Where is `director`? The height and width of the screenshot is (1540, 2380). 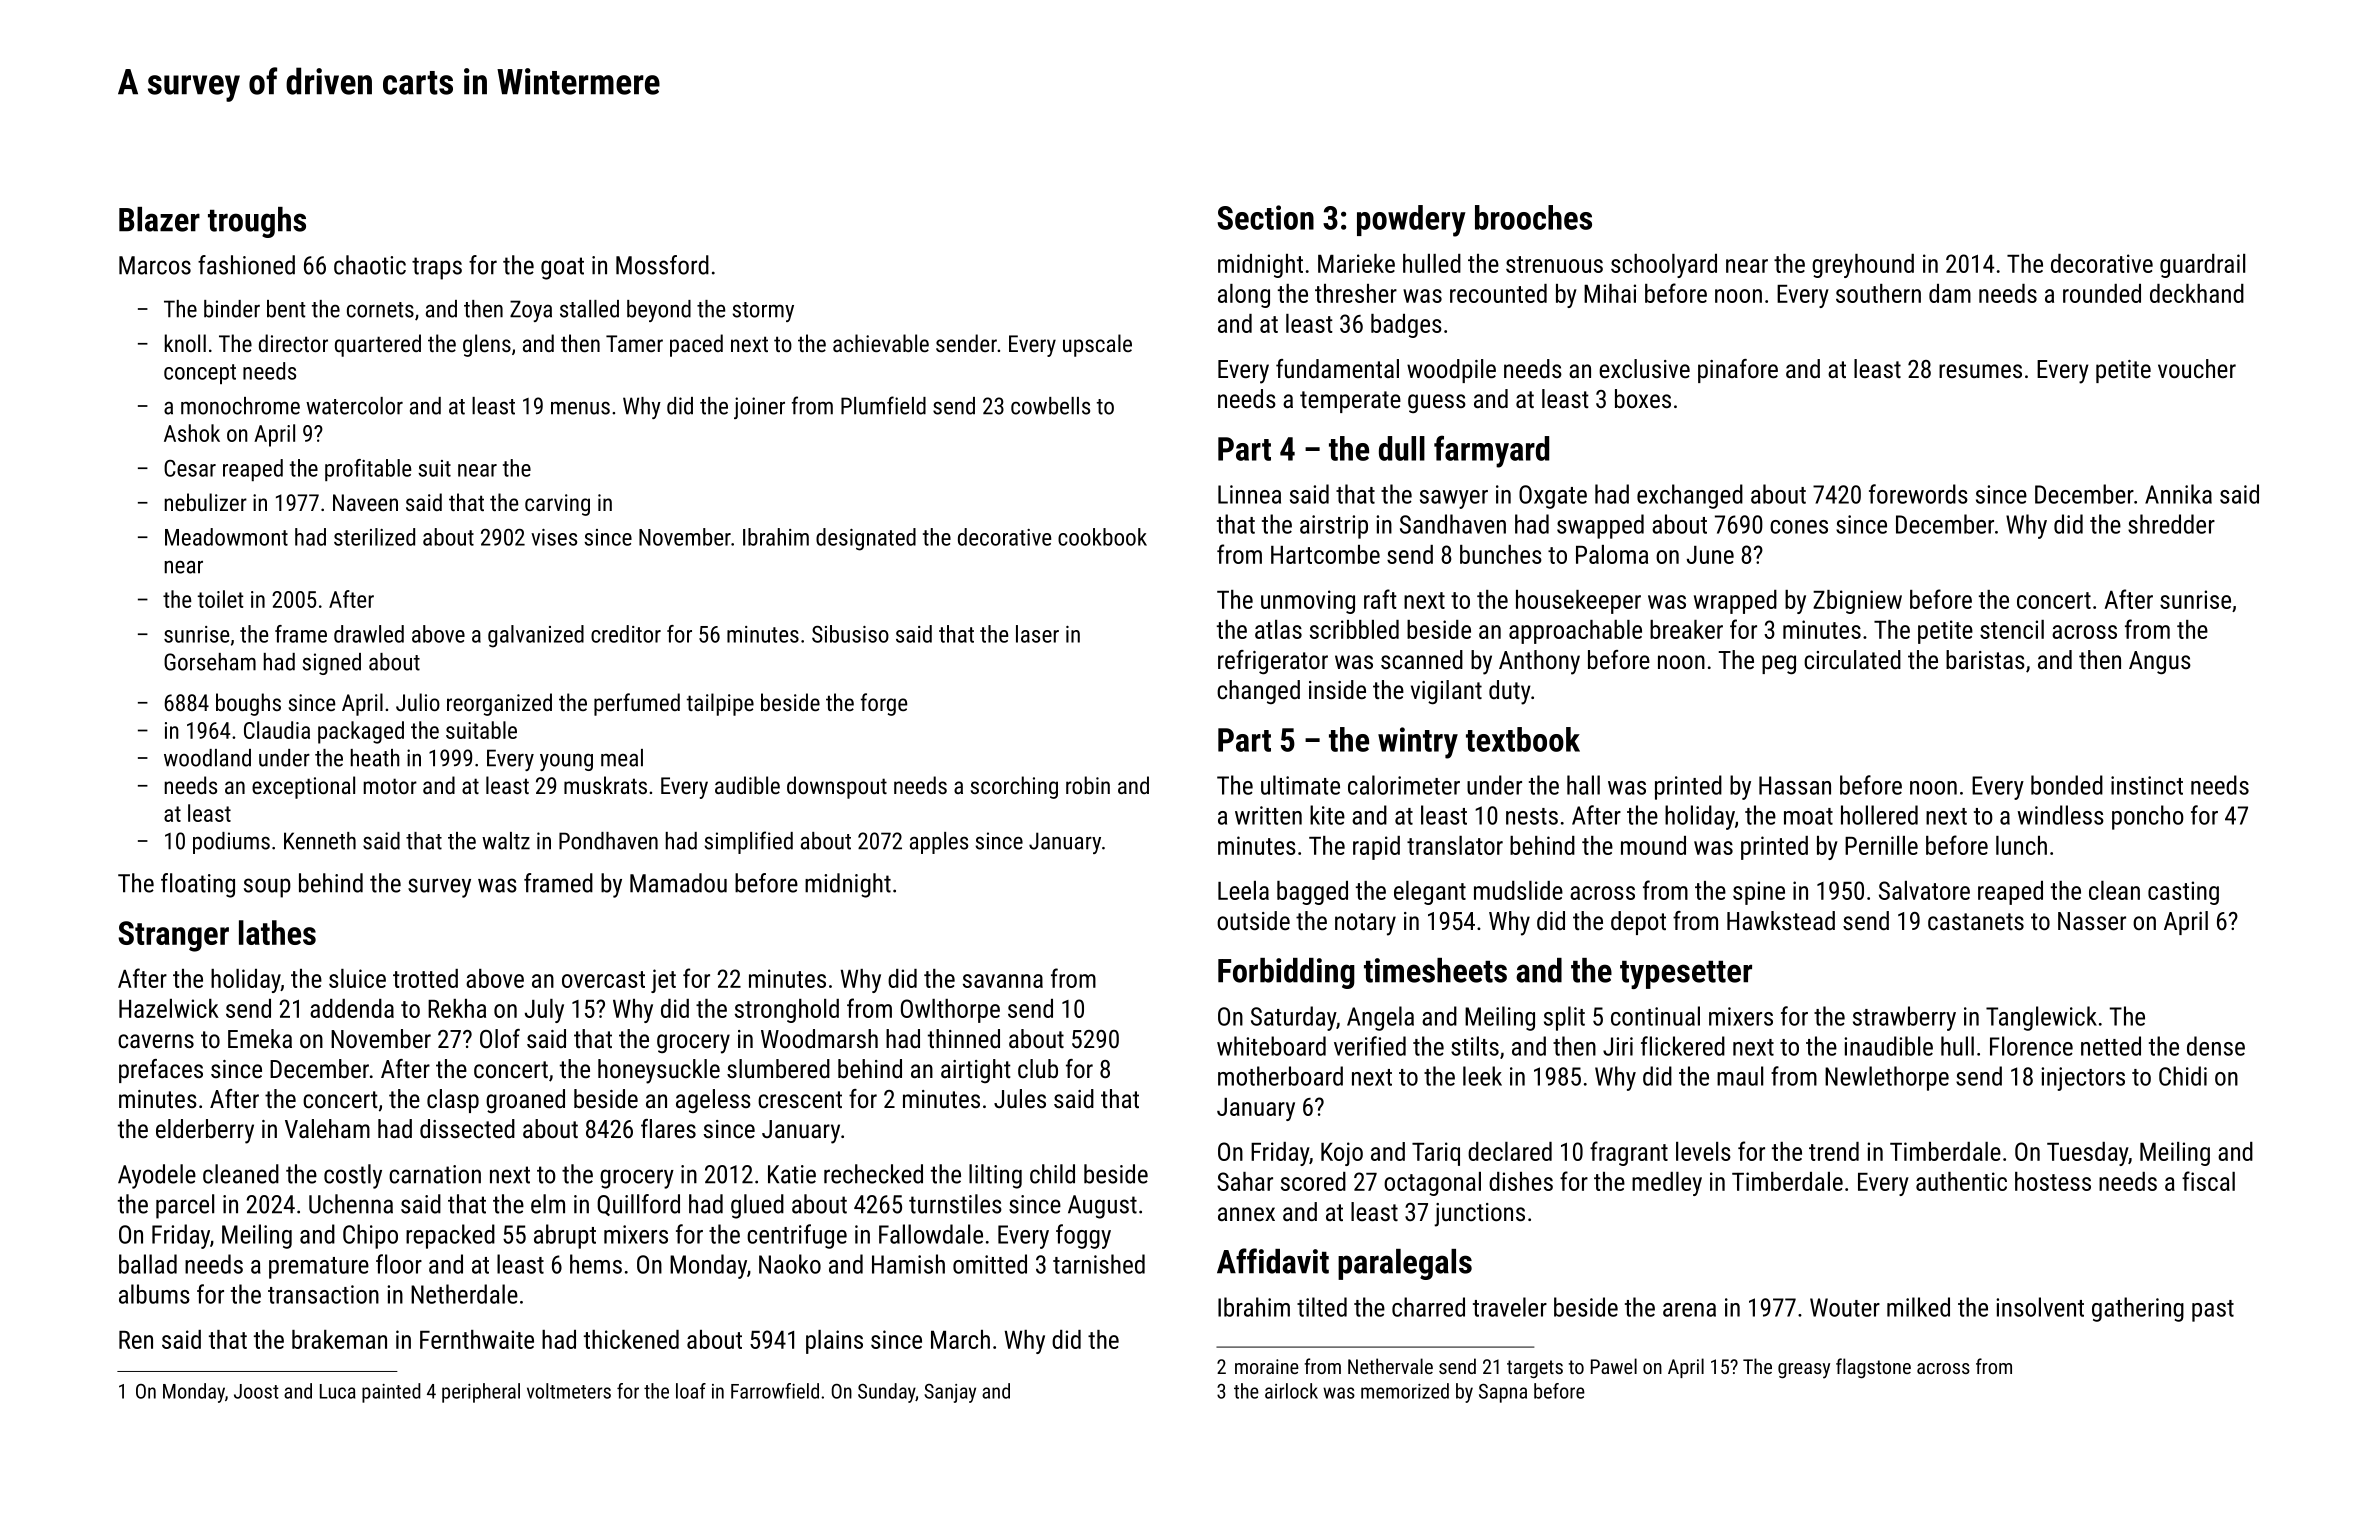 director is located at coordinates (293, 343).
